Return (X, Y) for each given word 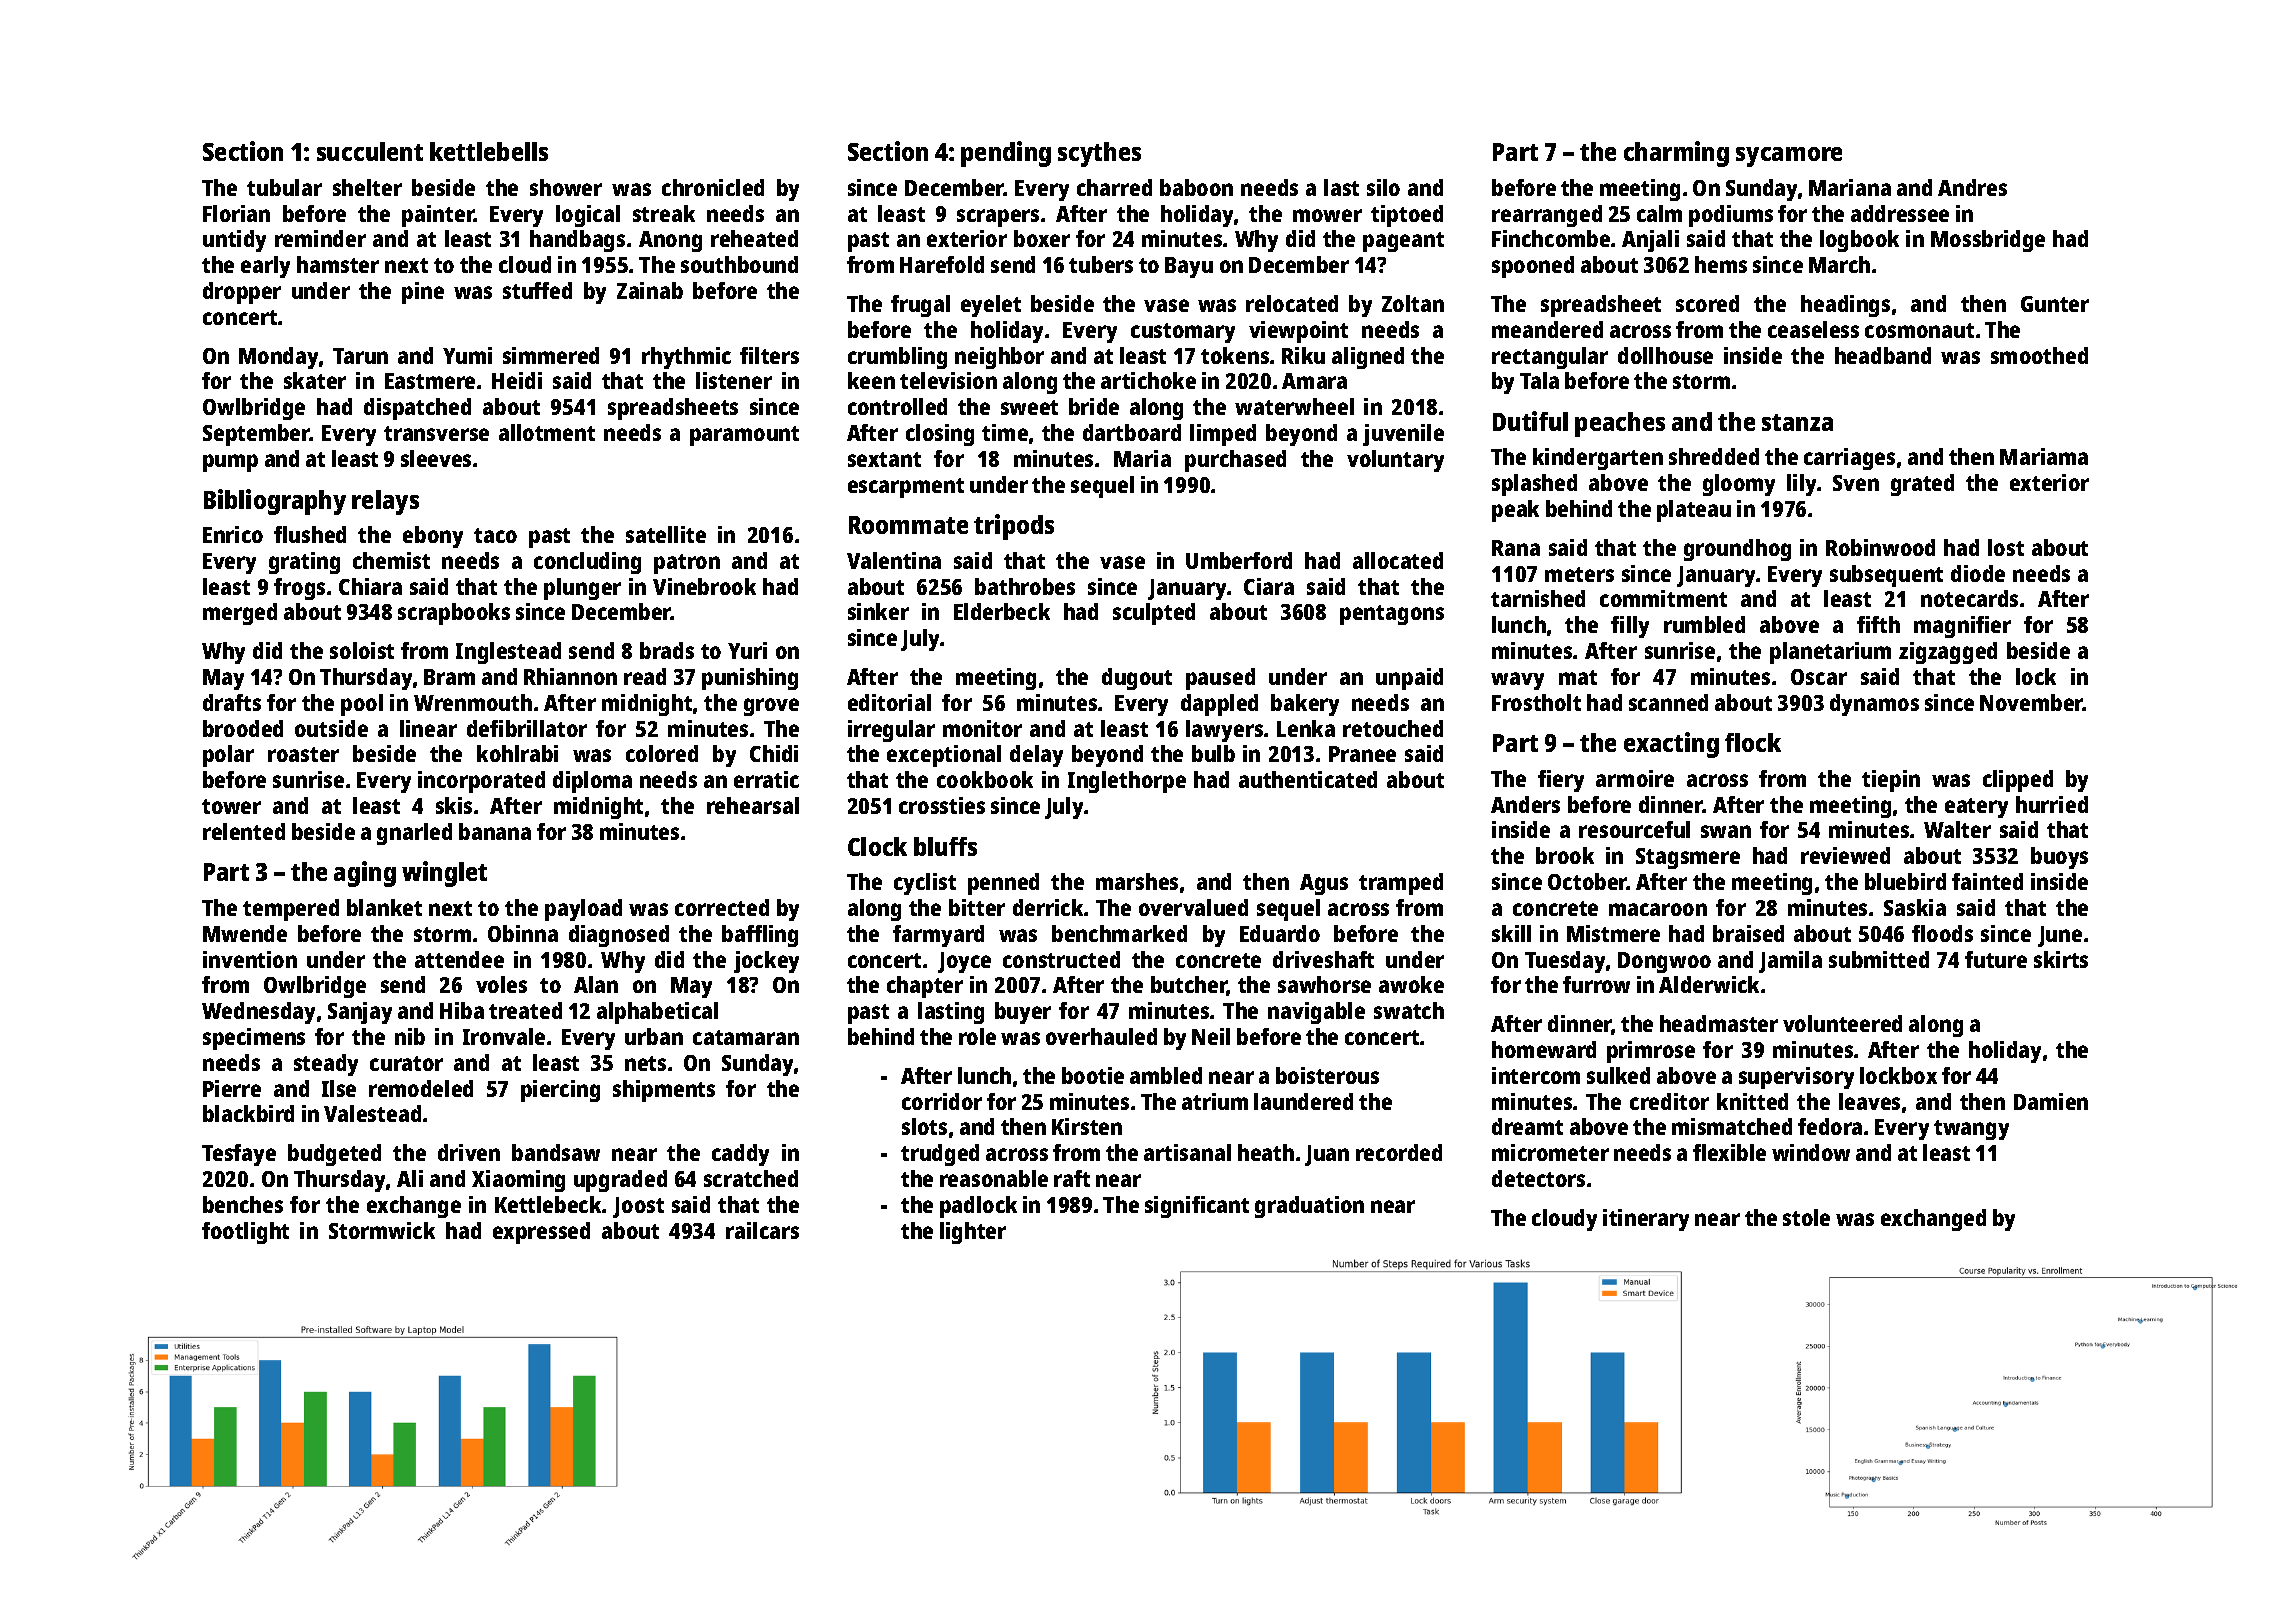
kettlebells (489, 151)
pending (1006, 154)
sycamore (1789, 157)
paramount (744, 436)
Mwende (245, 933)
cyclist (925, 884)
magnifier (1962, 627)
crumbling (897, 358)
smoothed (2039, 355)
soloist (362, 650)
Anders (1525, 804)
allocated (1398, 560)
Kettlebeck (548, 1204)
